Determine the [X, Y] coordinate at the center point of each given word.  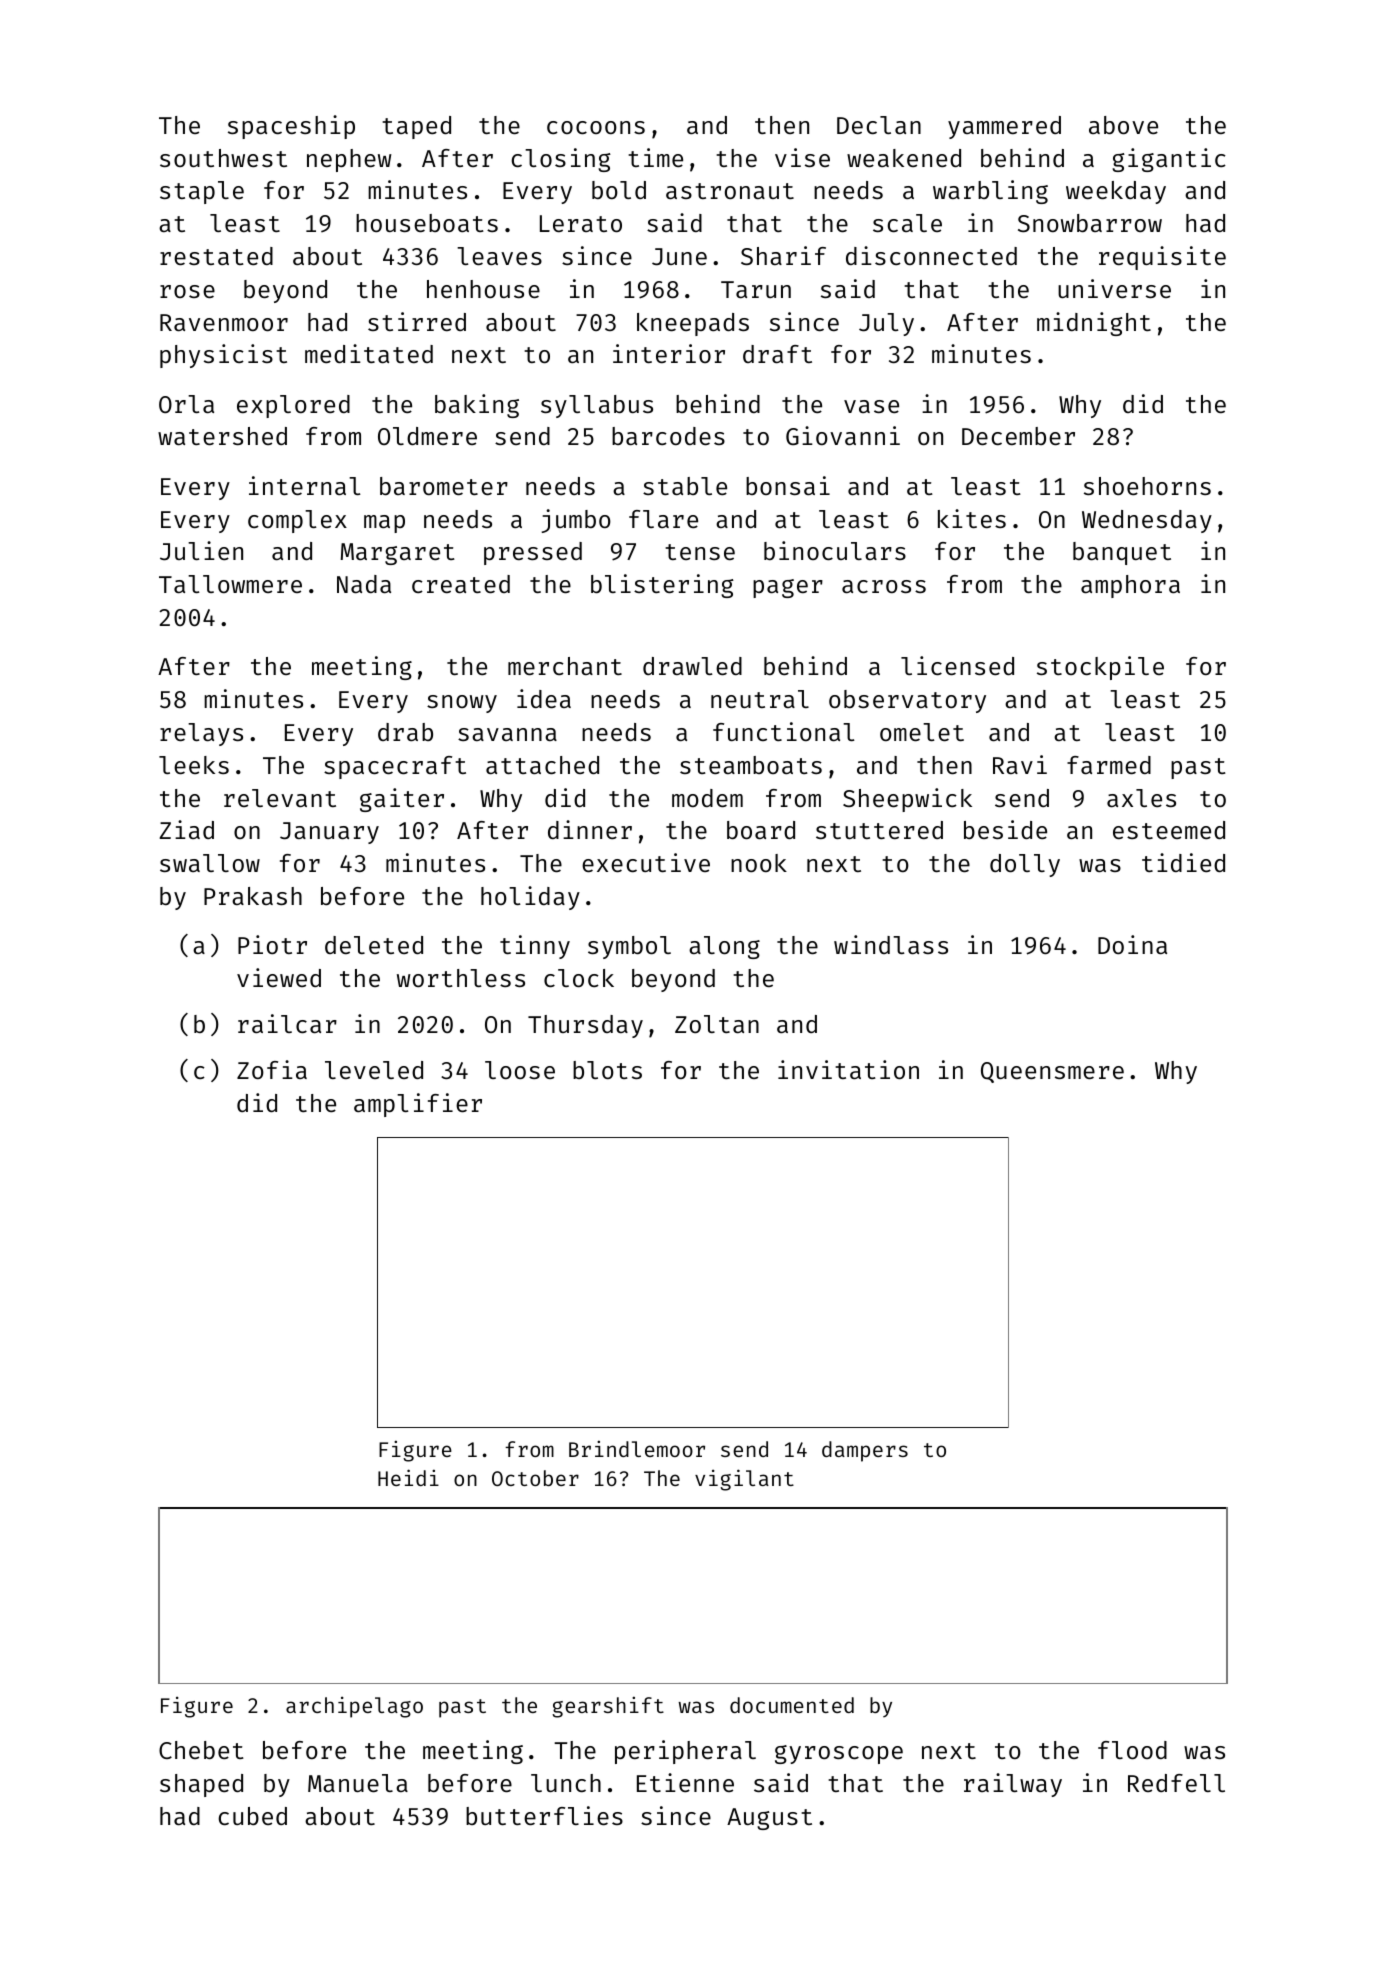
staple [202, 192]
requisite [1162, 258]
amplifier [418, 1105]
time [655, 157]
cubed [252, 1816]
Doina [1132, 944]
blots [607, 1070]
